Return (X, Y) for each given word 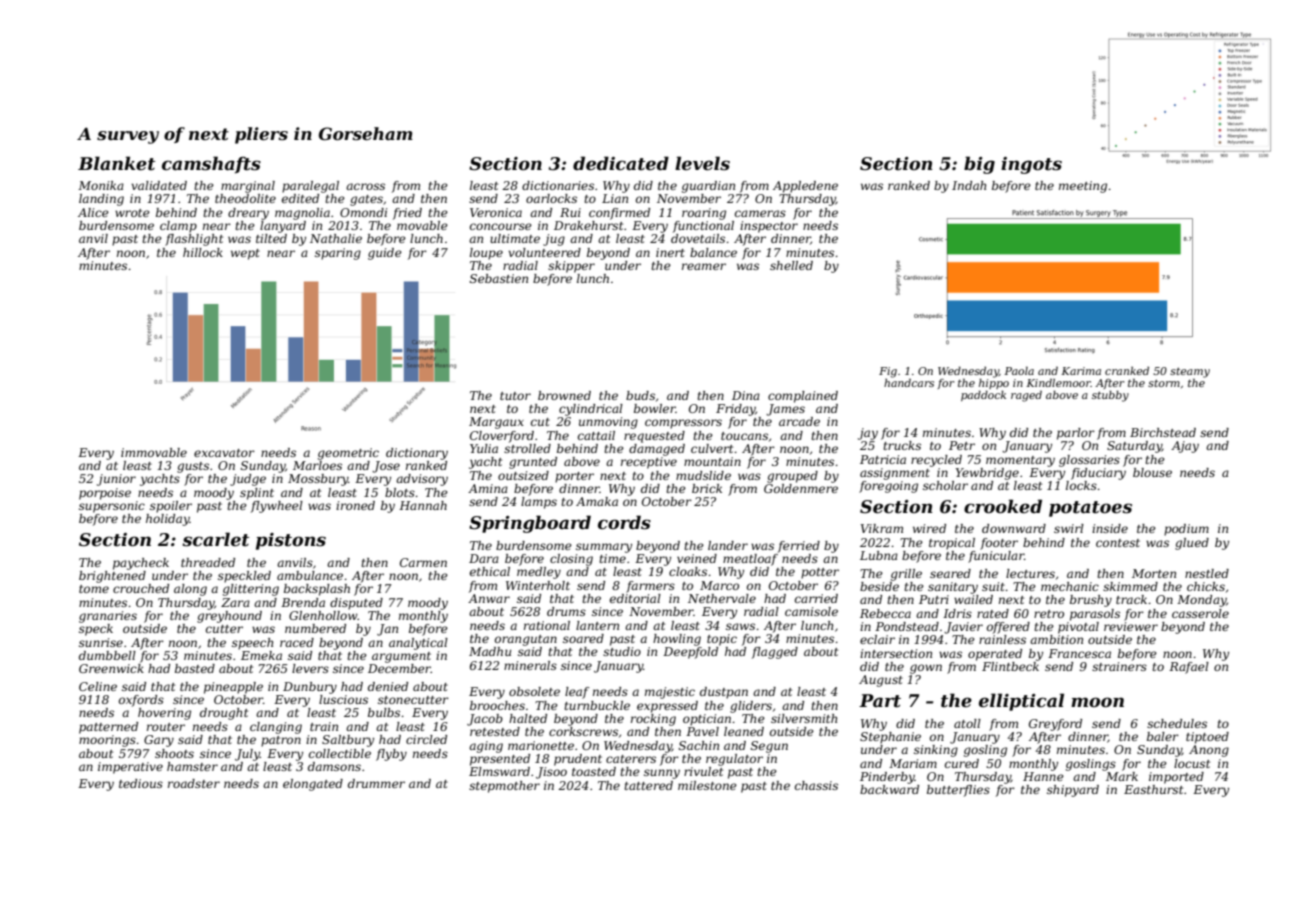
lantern (597, 625)
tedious (141, 783)
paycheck (141, 564)
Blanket (116, 163)
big (979, 165)
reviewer (1131, 626)
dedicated (621, 163)
